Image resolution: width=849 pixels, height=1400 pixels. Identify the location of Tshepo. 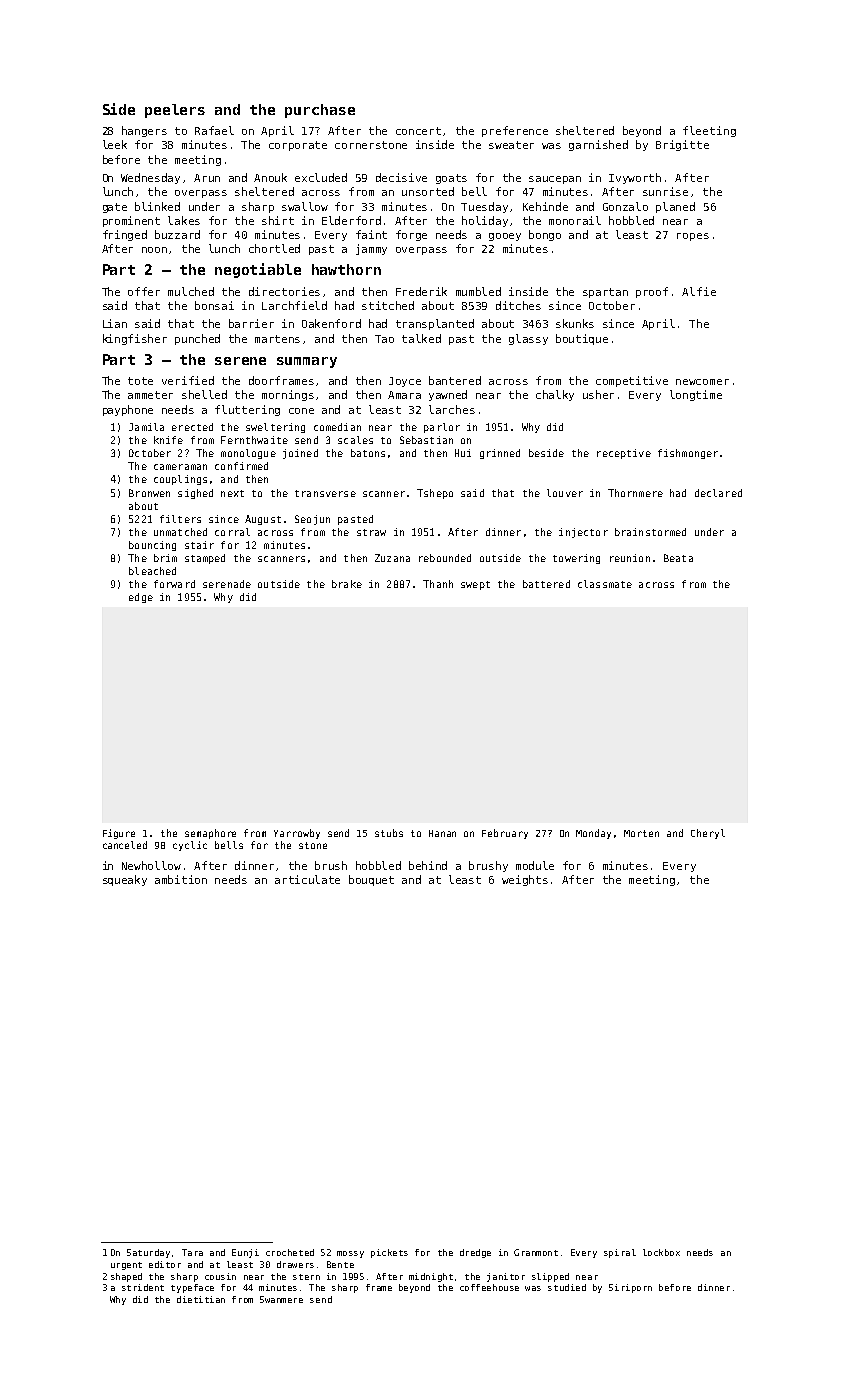
(435, 494).
